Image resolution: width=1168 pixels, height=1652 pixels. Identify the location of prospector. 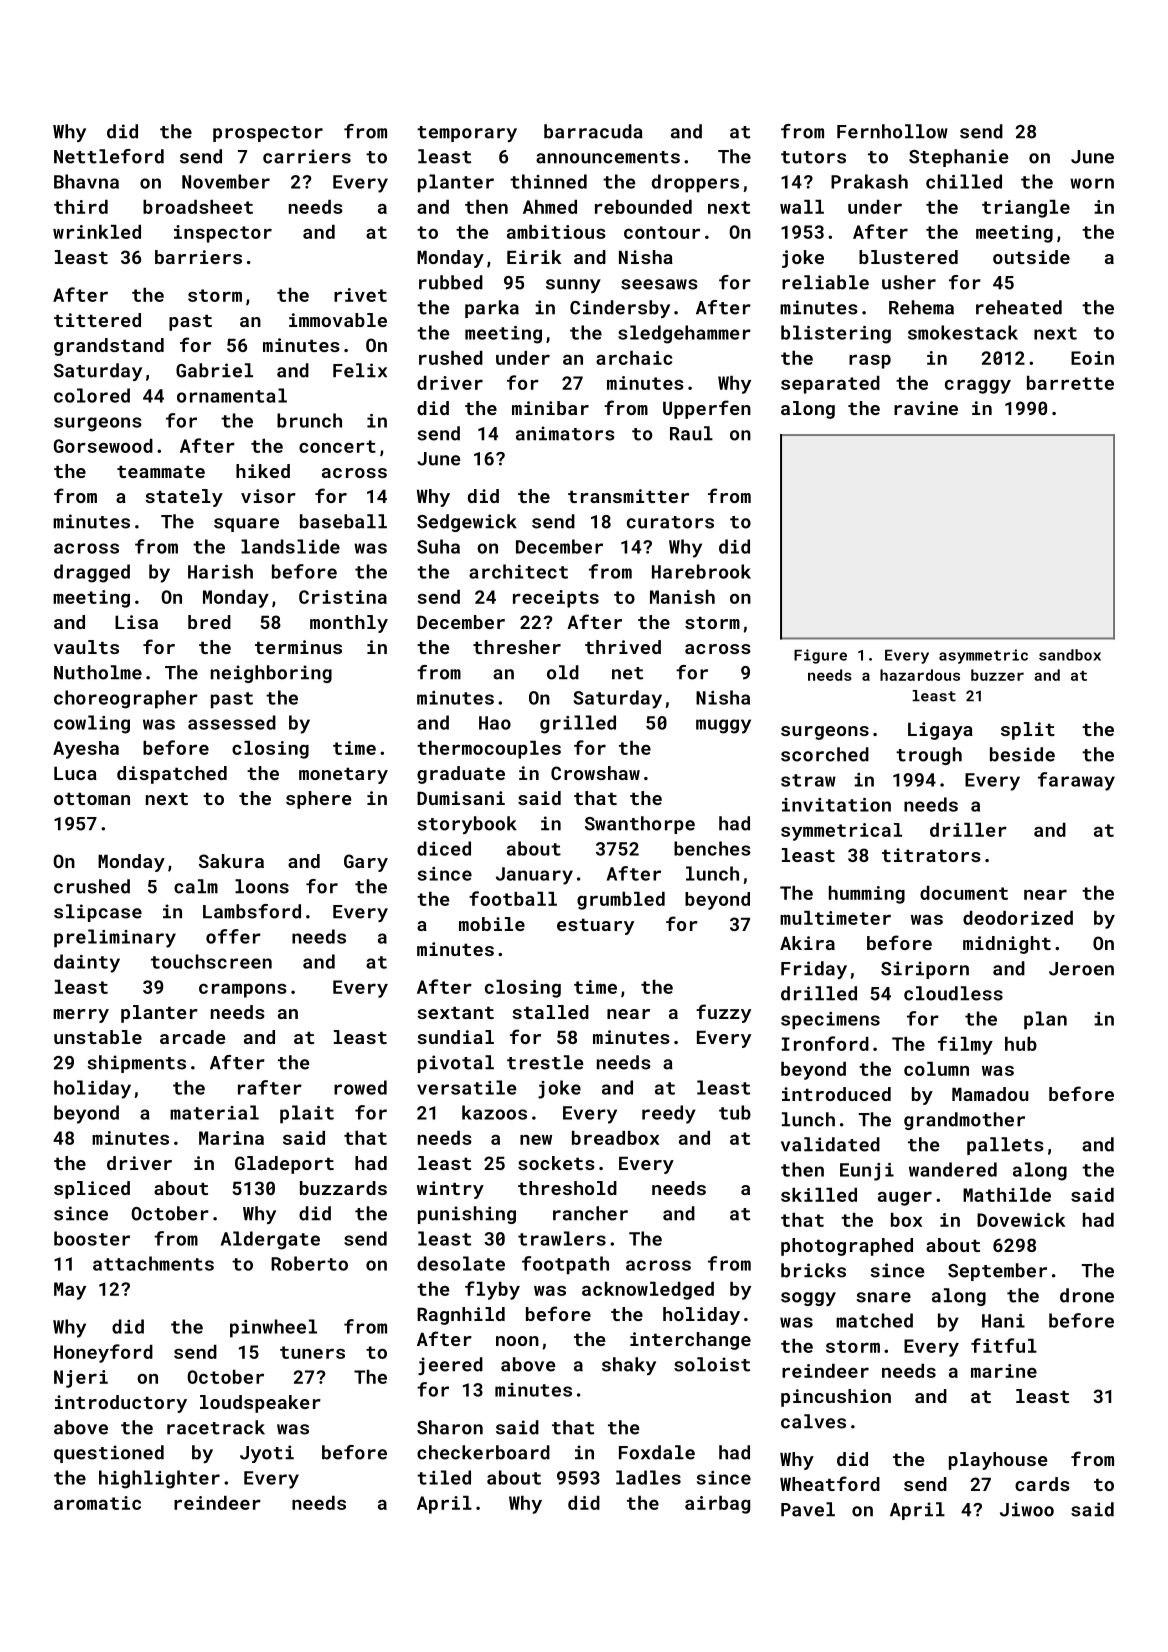
(268, 134).
